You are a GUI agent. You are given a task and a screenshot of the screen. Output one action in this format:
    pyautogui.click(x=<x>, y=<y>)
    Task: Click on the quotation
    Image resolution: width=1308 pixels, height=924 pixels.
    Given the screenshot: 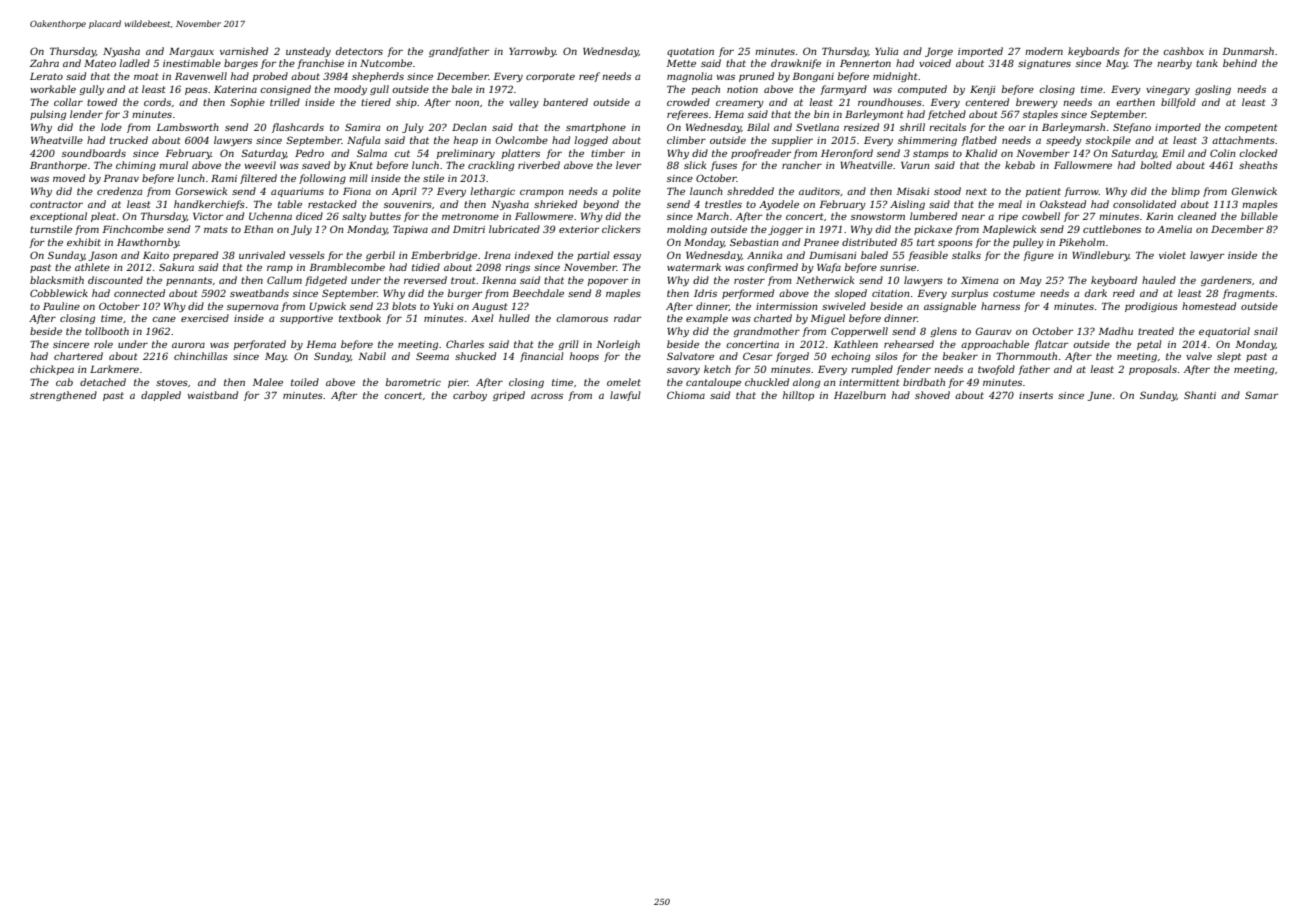 What is the action you would take?
    pyautogui.click(x=690, y=52)
